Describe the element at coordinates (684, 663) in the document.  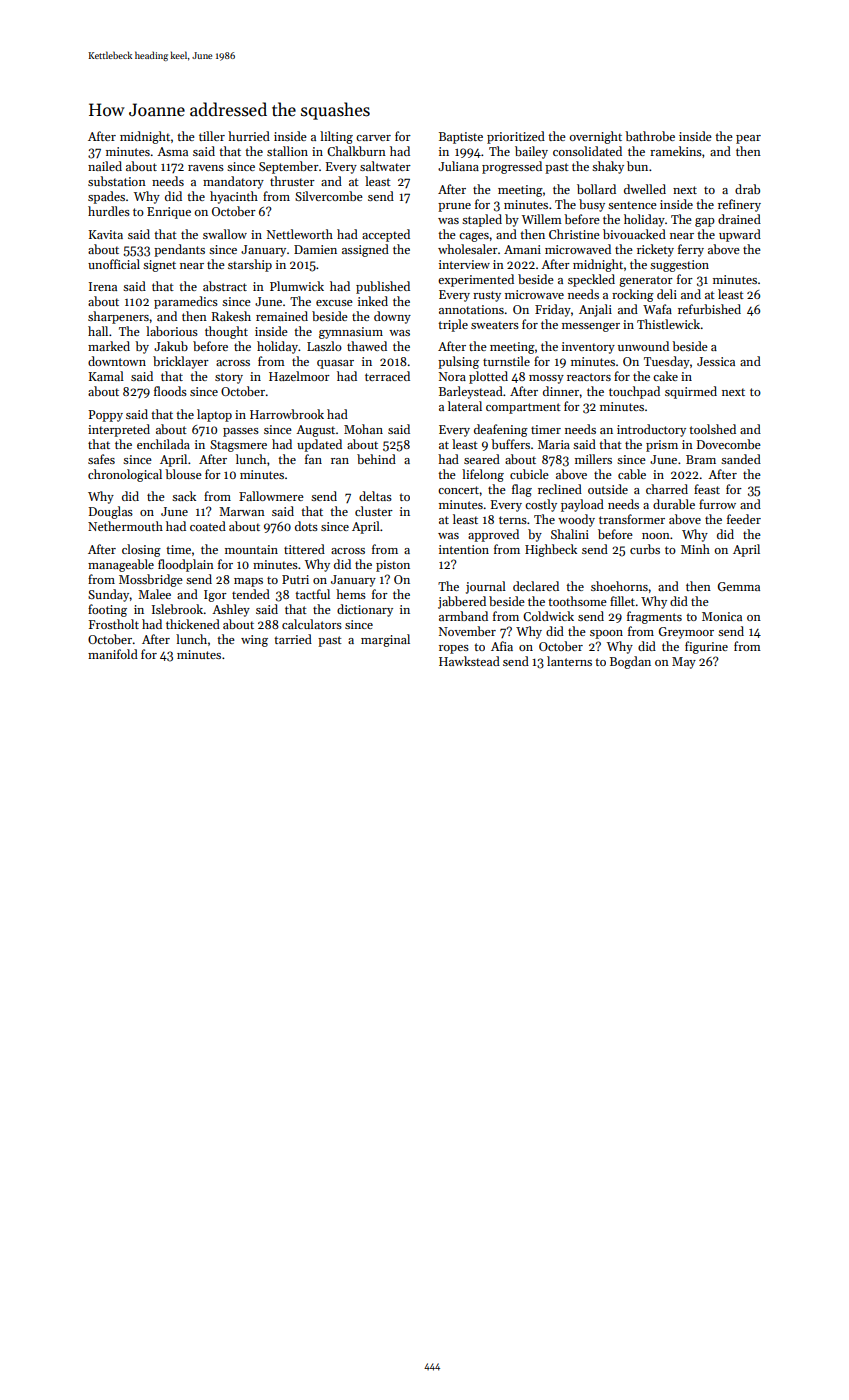
I see `May` at that location.
